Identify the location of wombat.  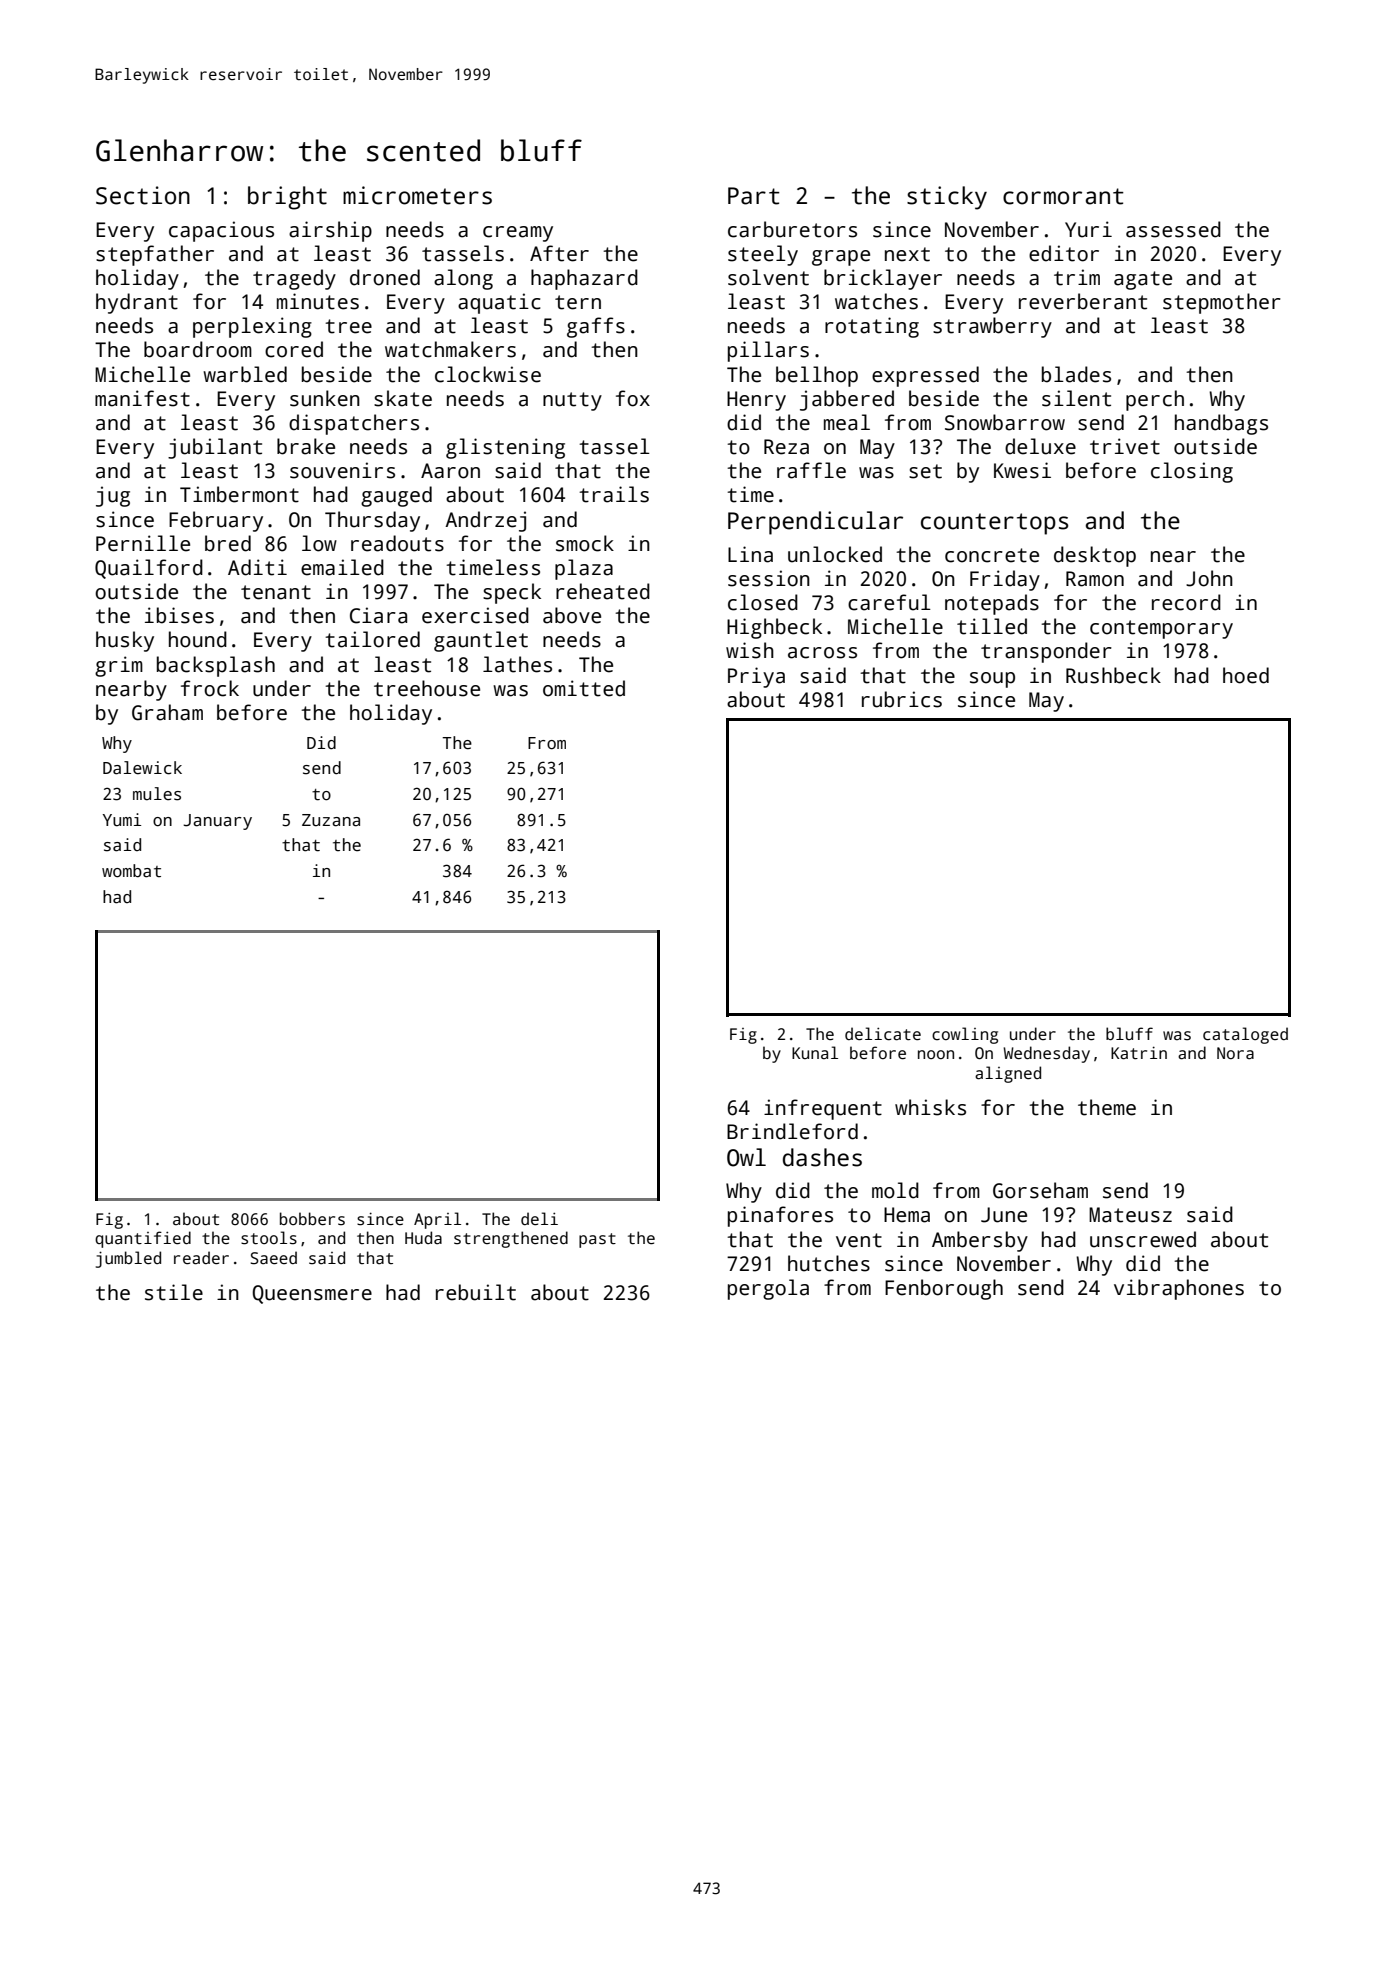
(131, 871).
